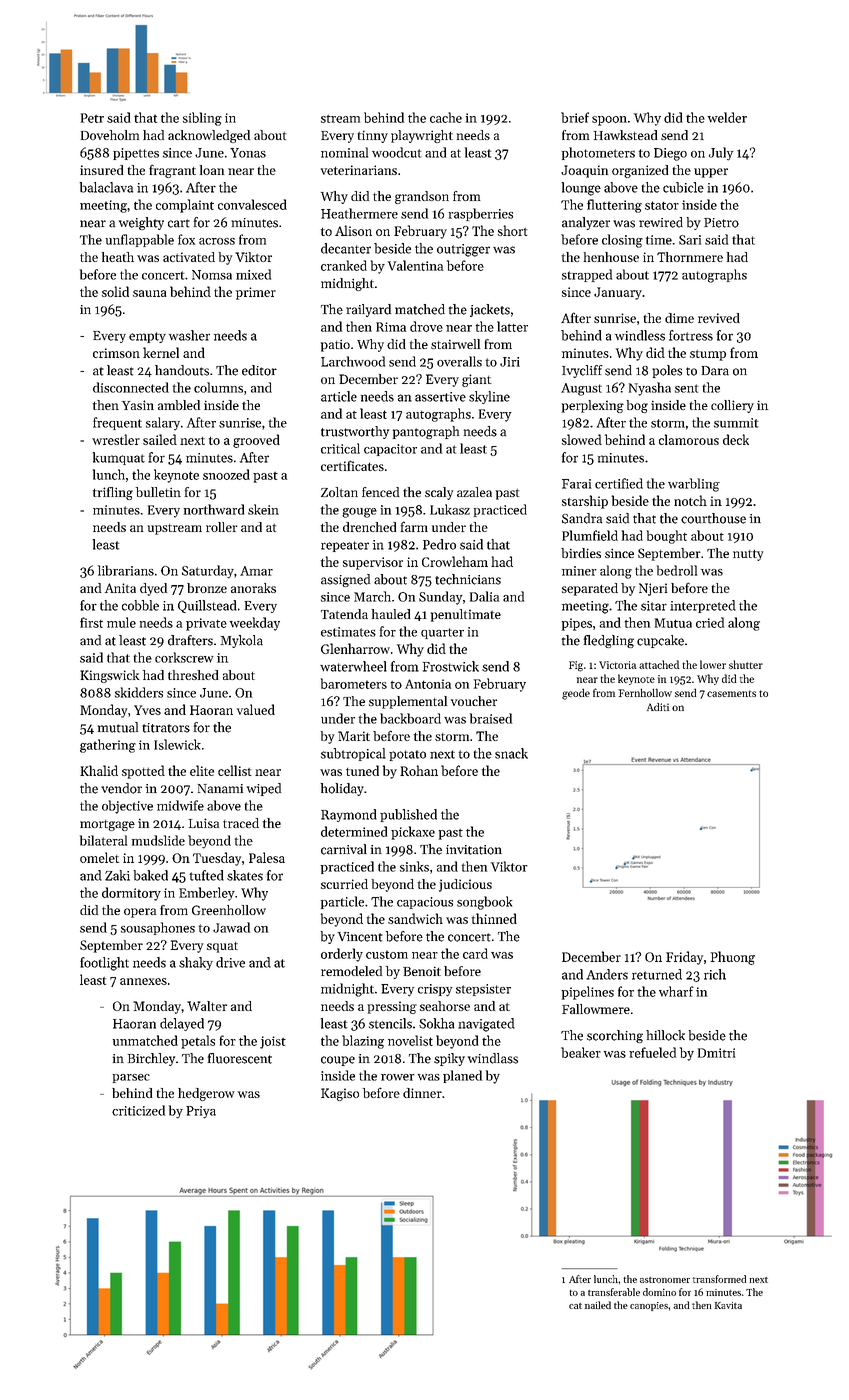 The image size is (849, 1400). I want to click on omelet, so click(99, 857).
